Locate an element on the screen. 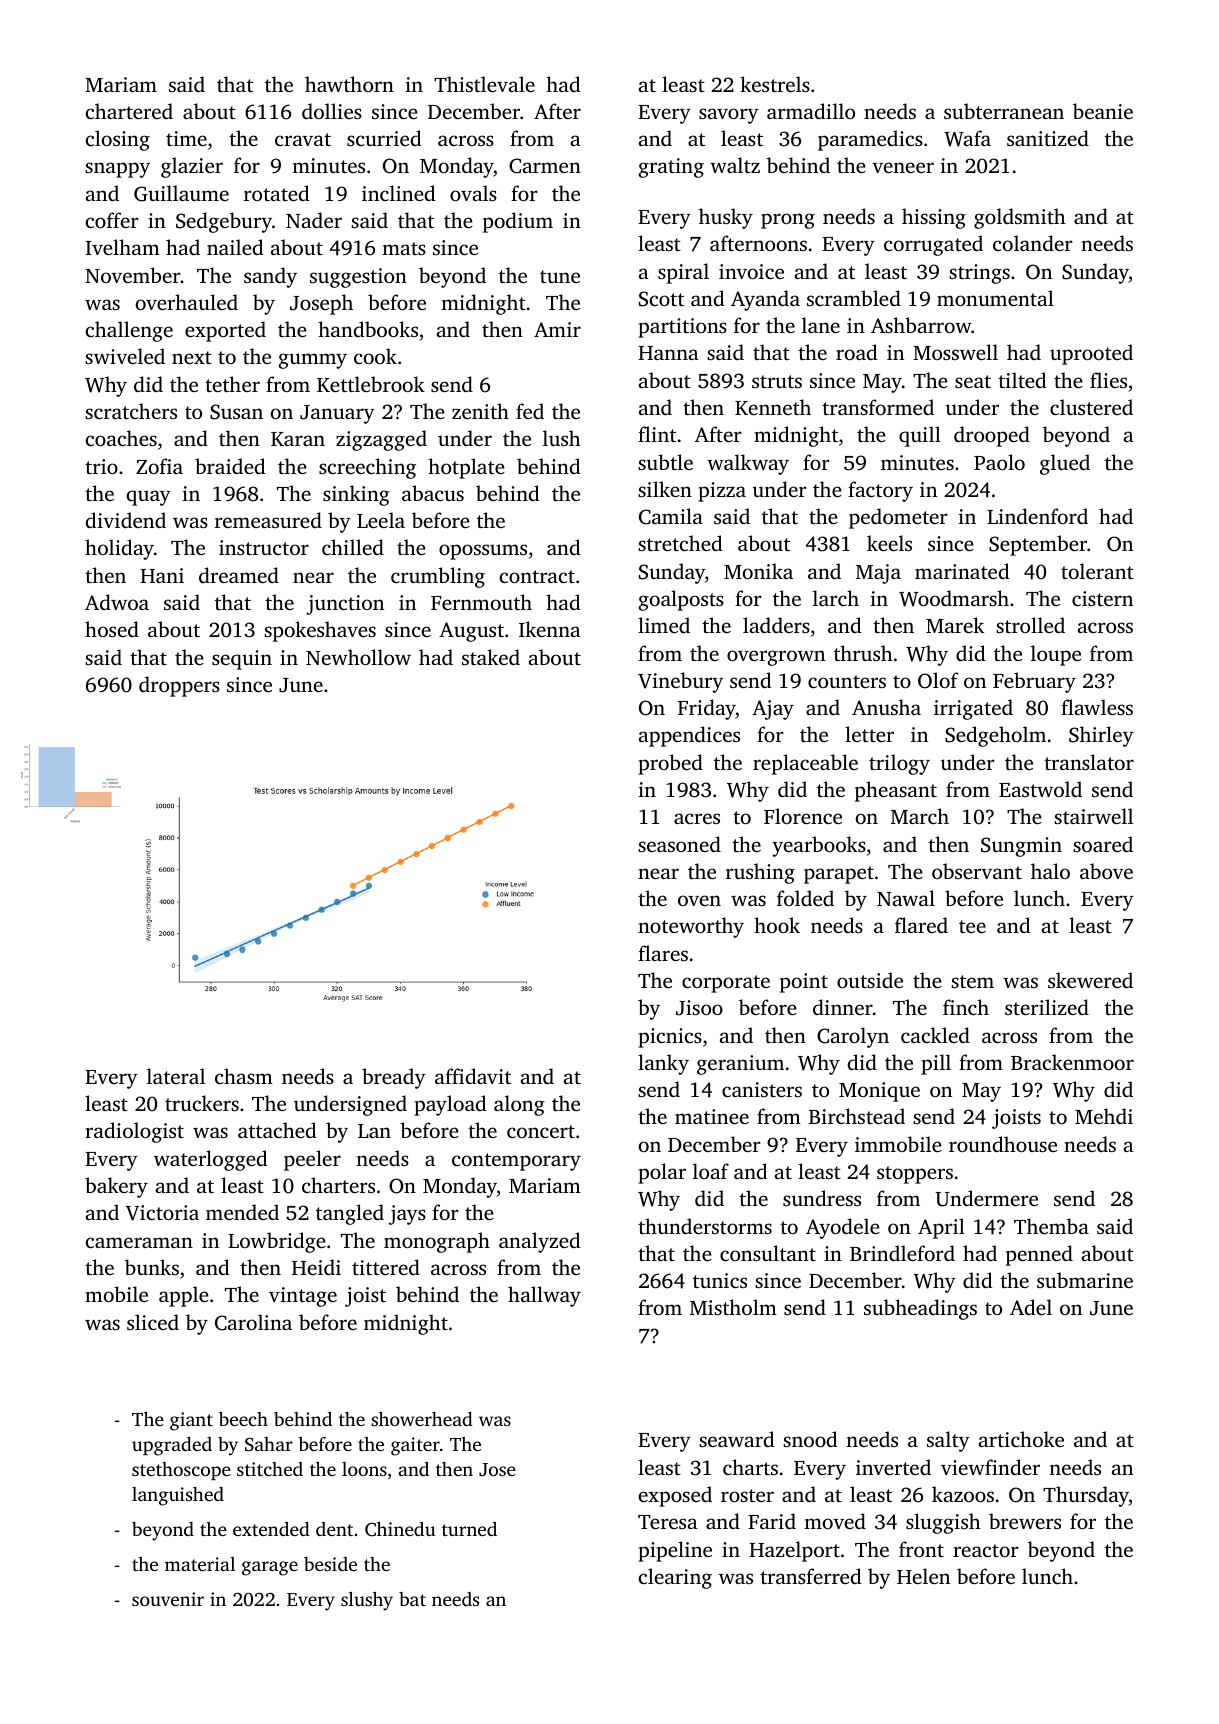 This screenshot has height=1724, width=1219. thrush is located at coordinates (863, 653).
